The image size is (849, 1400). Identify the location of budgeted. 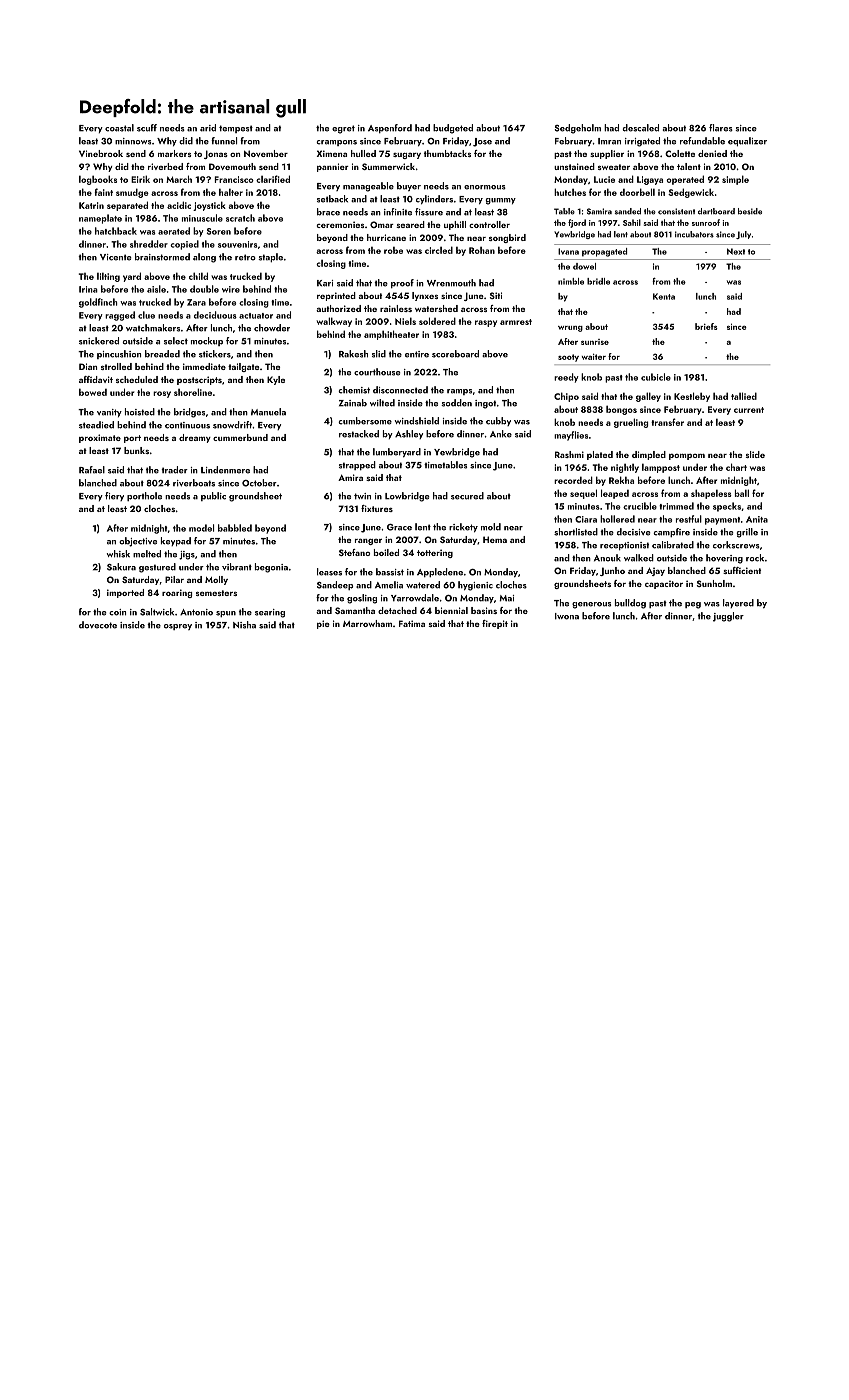
(453, 129).
